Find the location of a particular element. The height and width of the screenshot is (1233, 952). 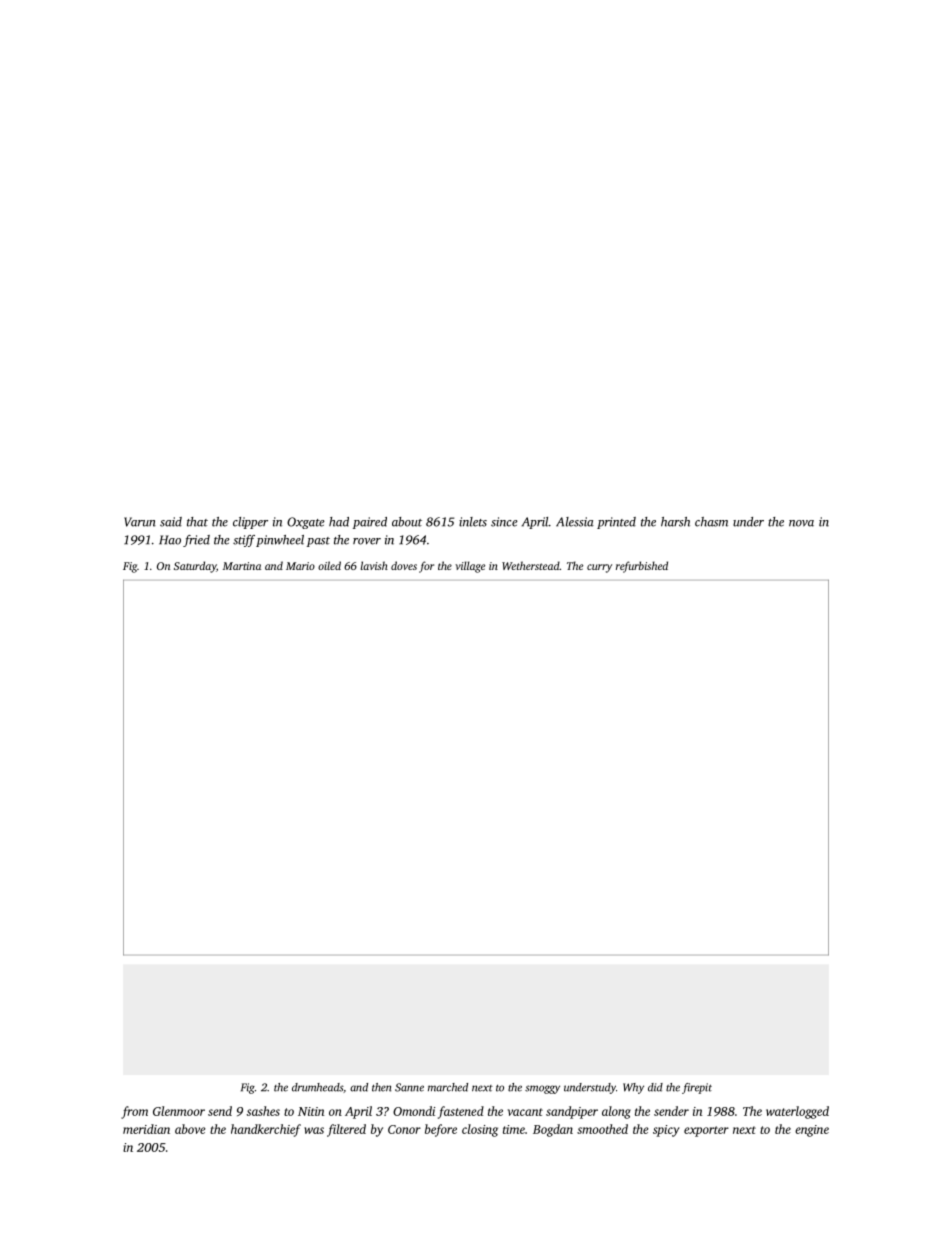

refurbished is located at coordinates (642, 567).
